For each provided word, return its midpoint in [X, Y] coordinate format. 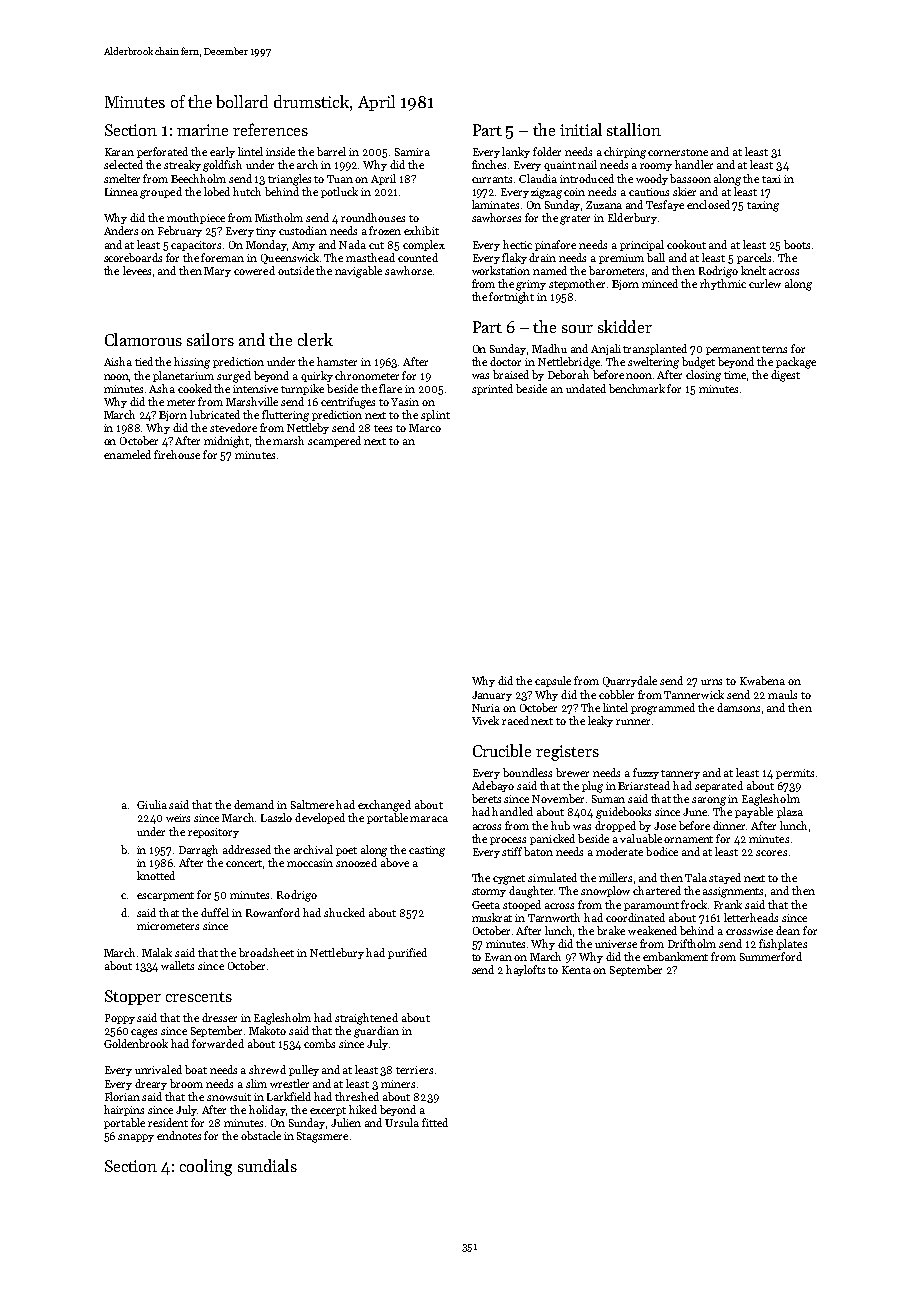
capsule [553, 681]
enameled [127, 454]
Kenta [576, 970]
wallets [177, 965]
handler [694, 164]
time [735, 375]
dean [788, 930]
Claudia [538, 178]
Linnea [121, 192]
